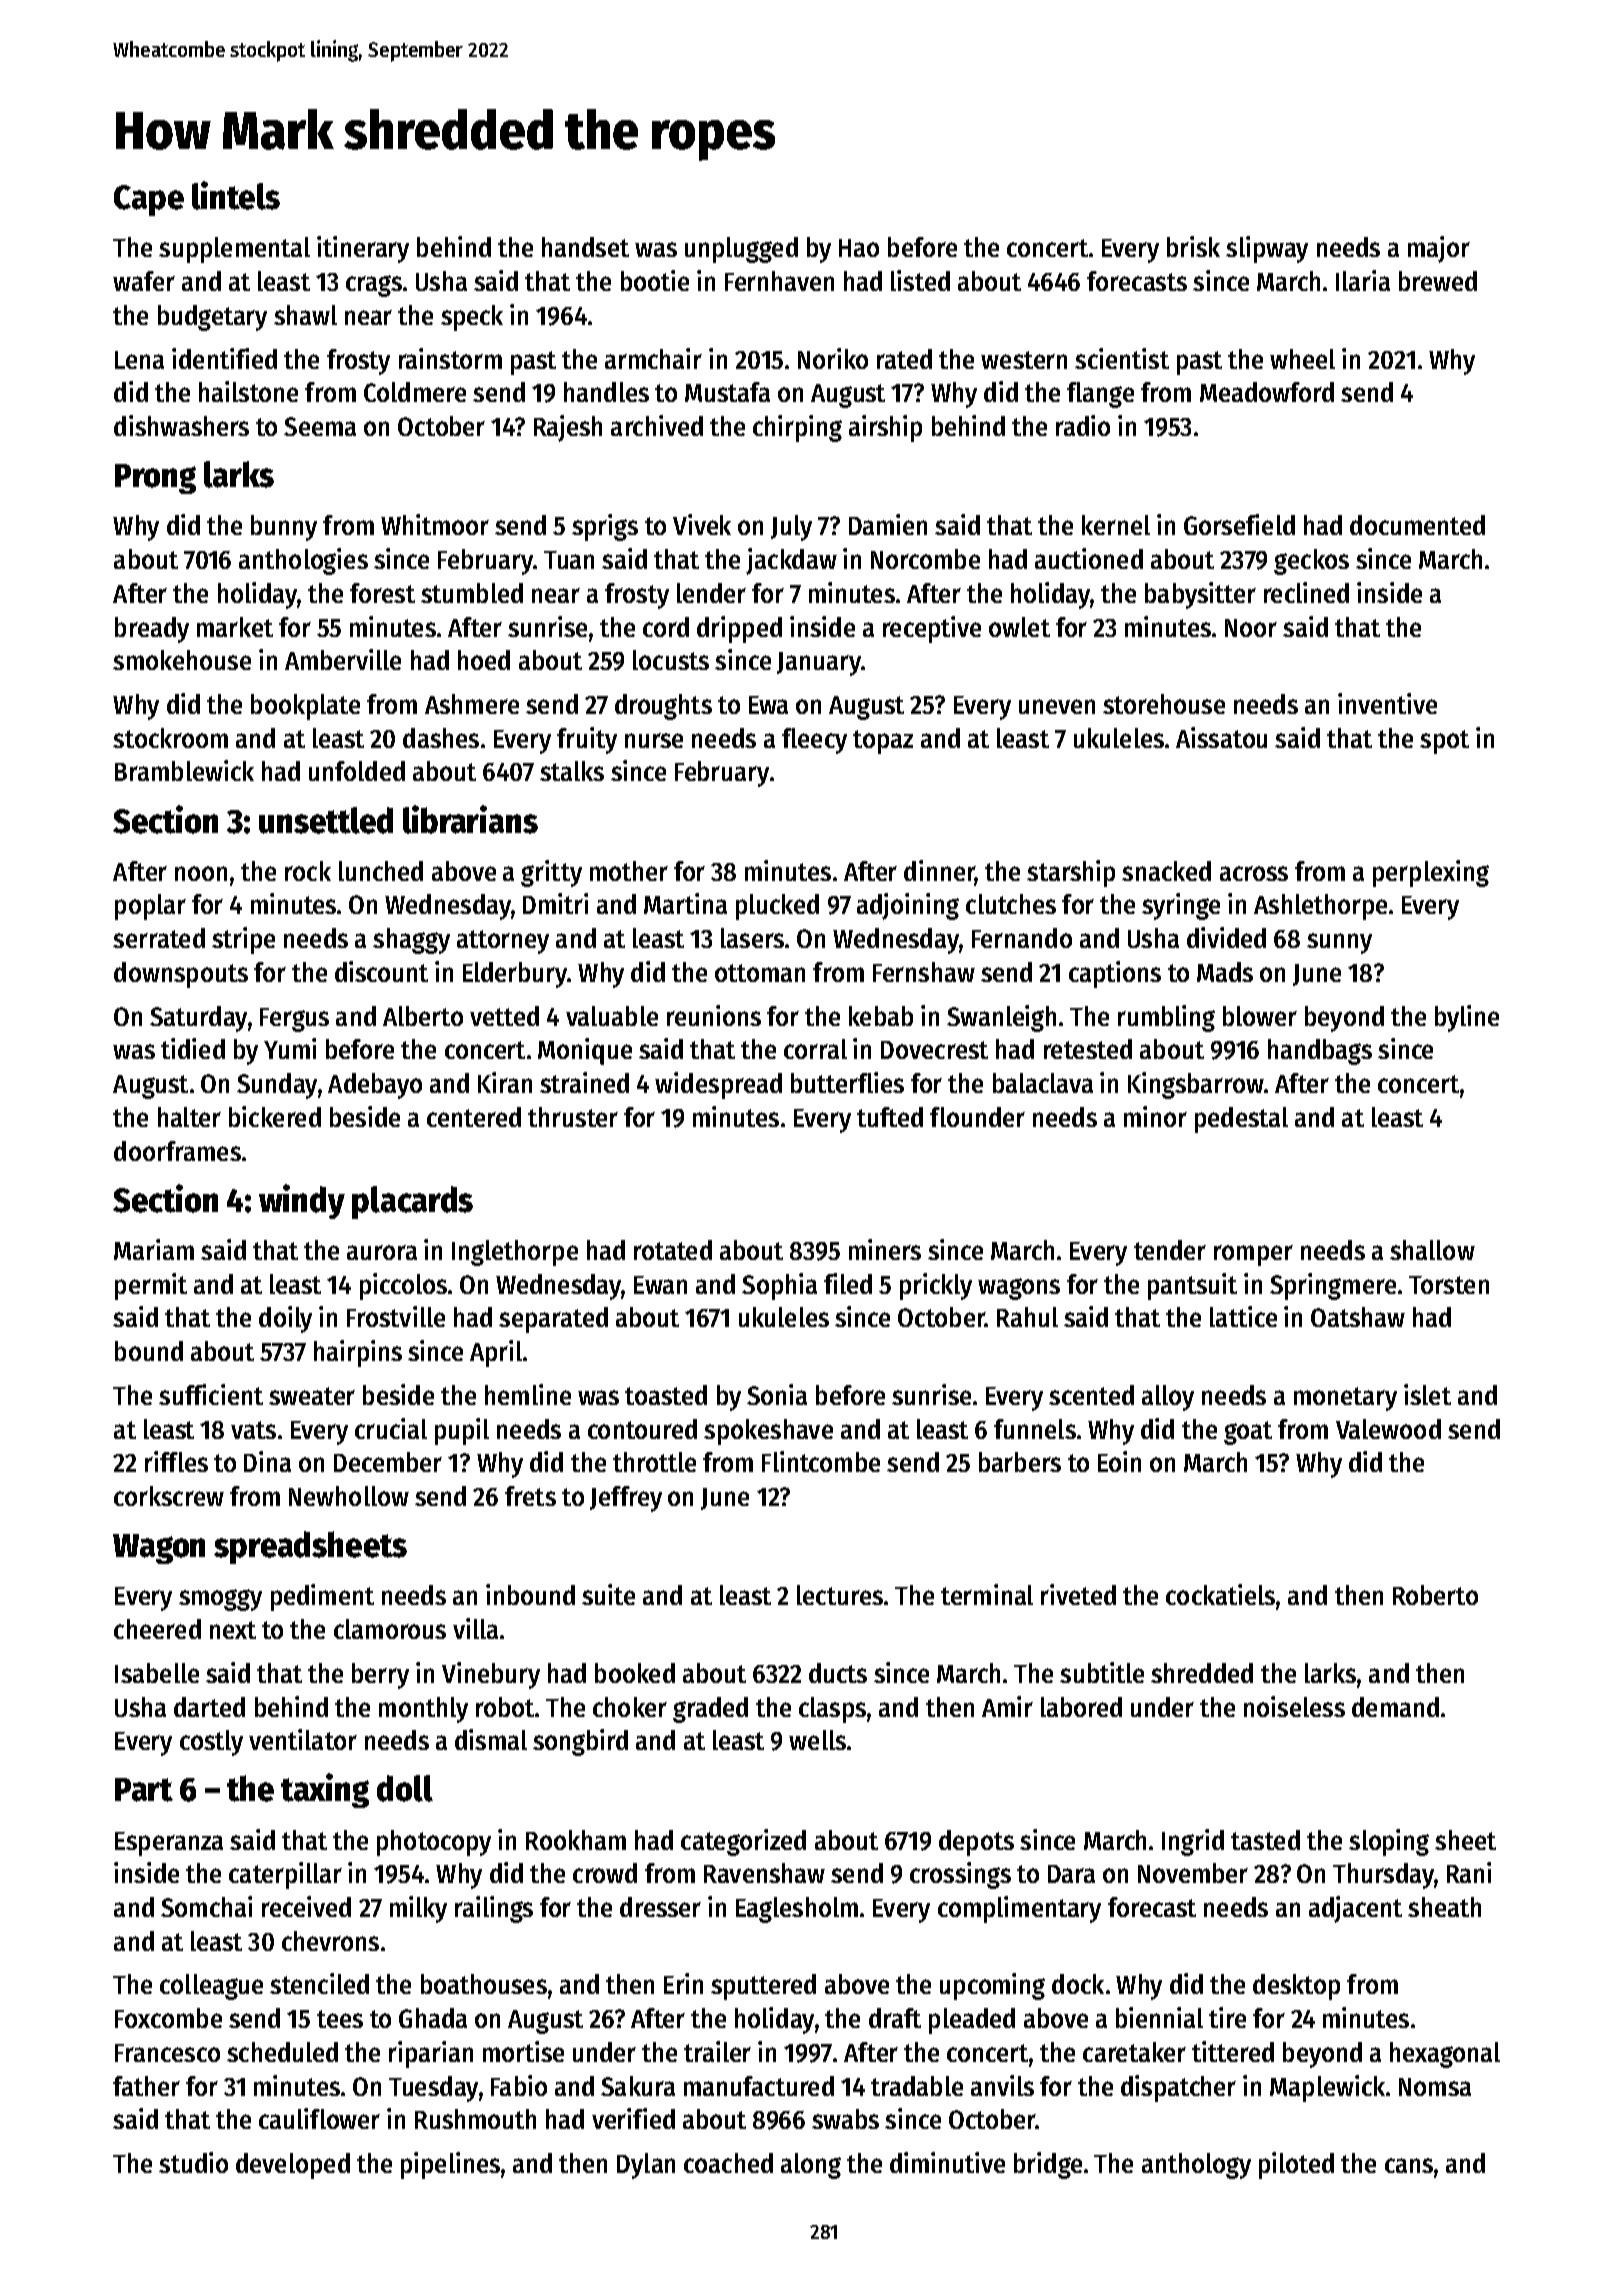  What do you see at coordinates (797, 1910) in the image?
I see `Eaglesholm` at bounding box center [797, 1910].
